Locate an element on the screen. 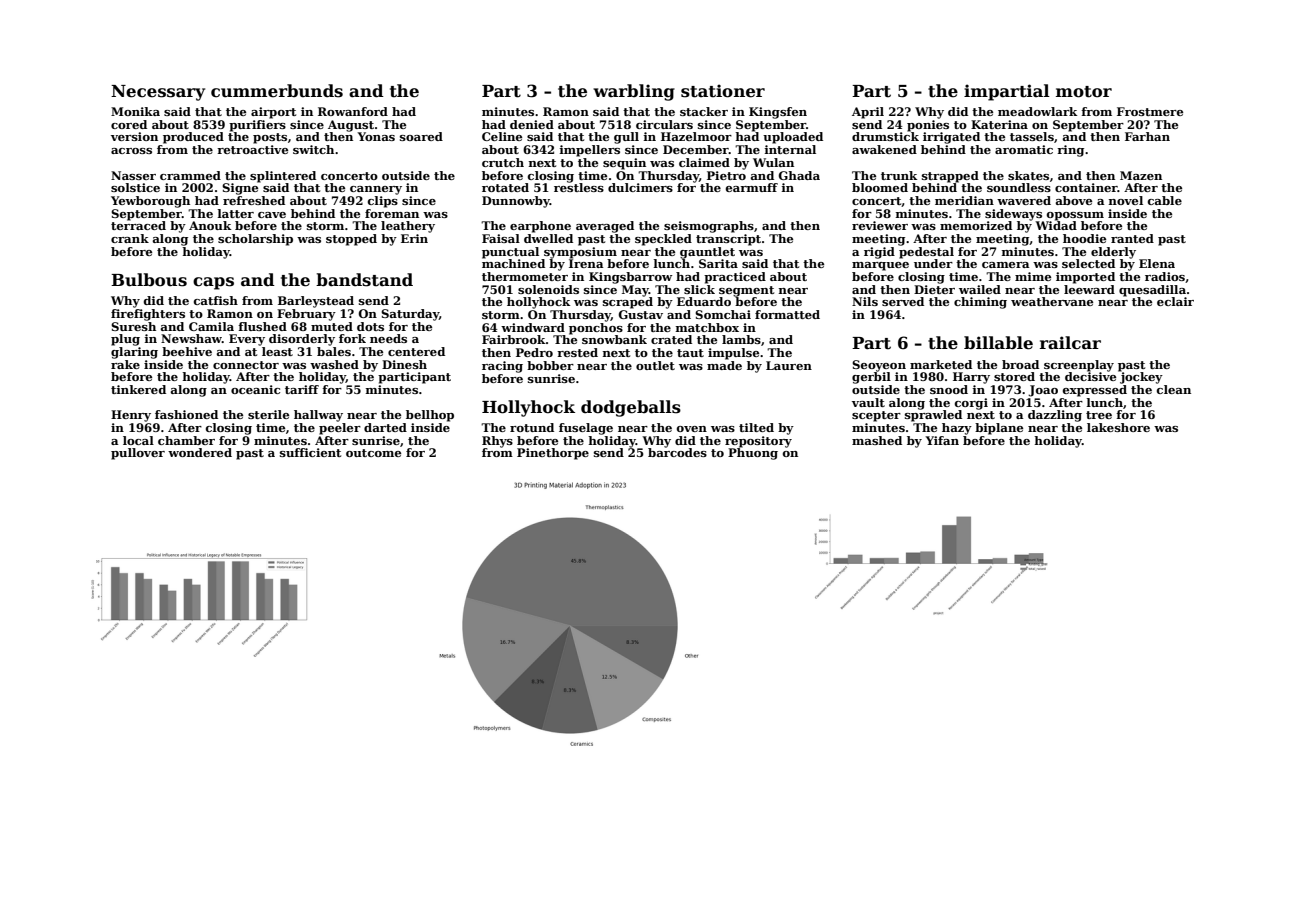  barcodes is located at coordinates (677, 452).
